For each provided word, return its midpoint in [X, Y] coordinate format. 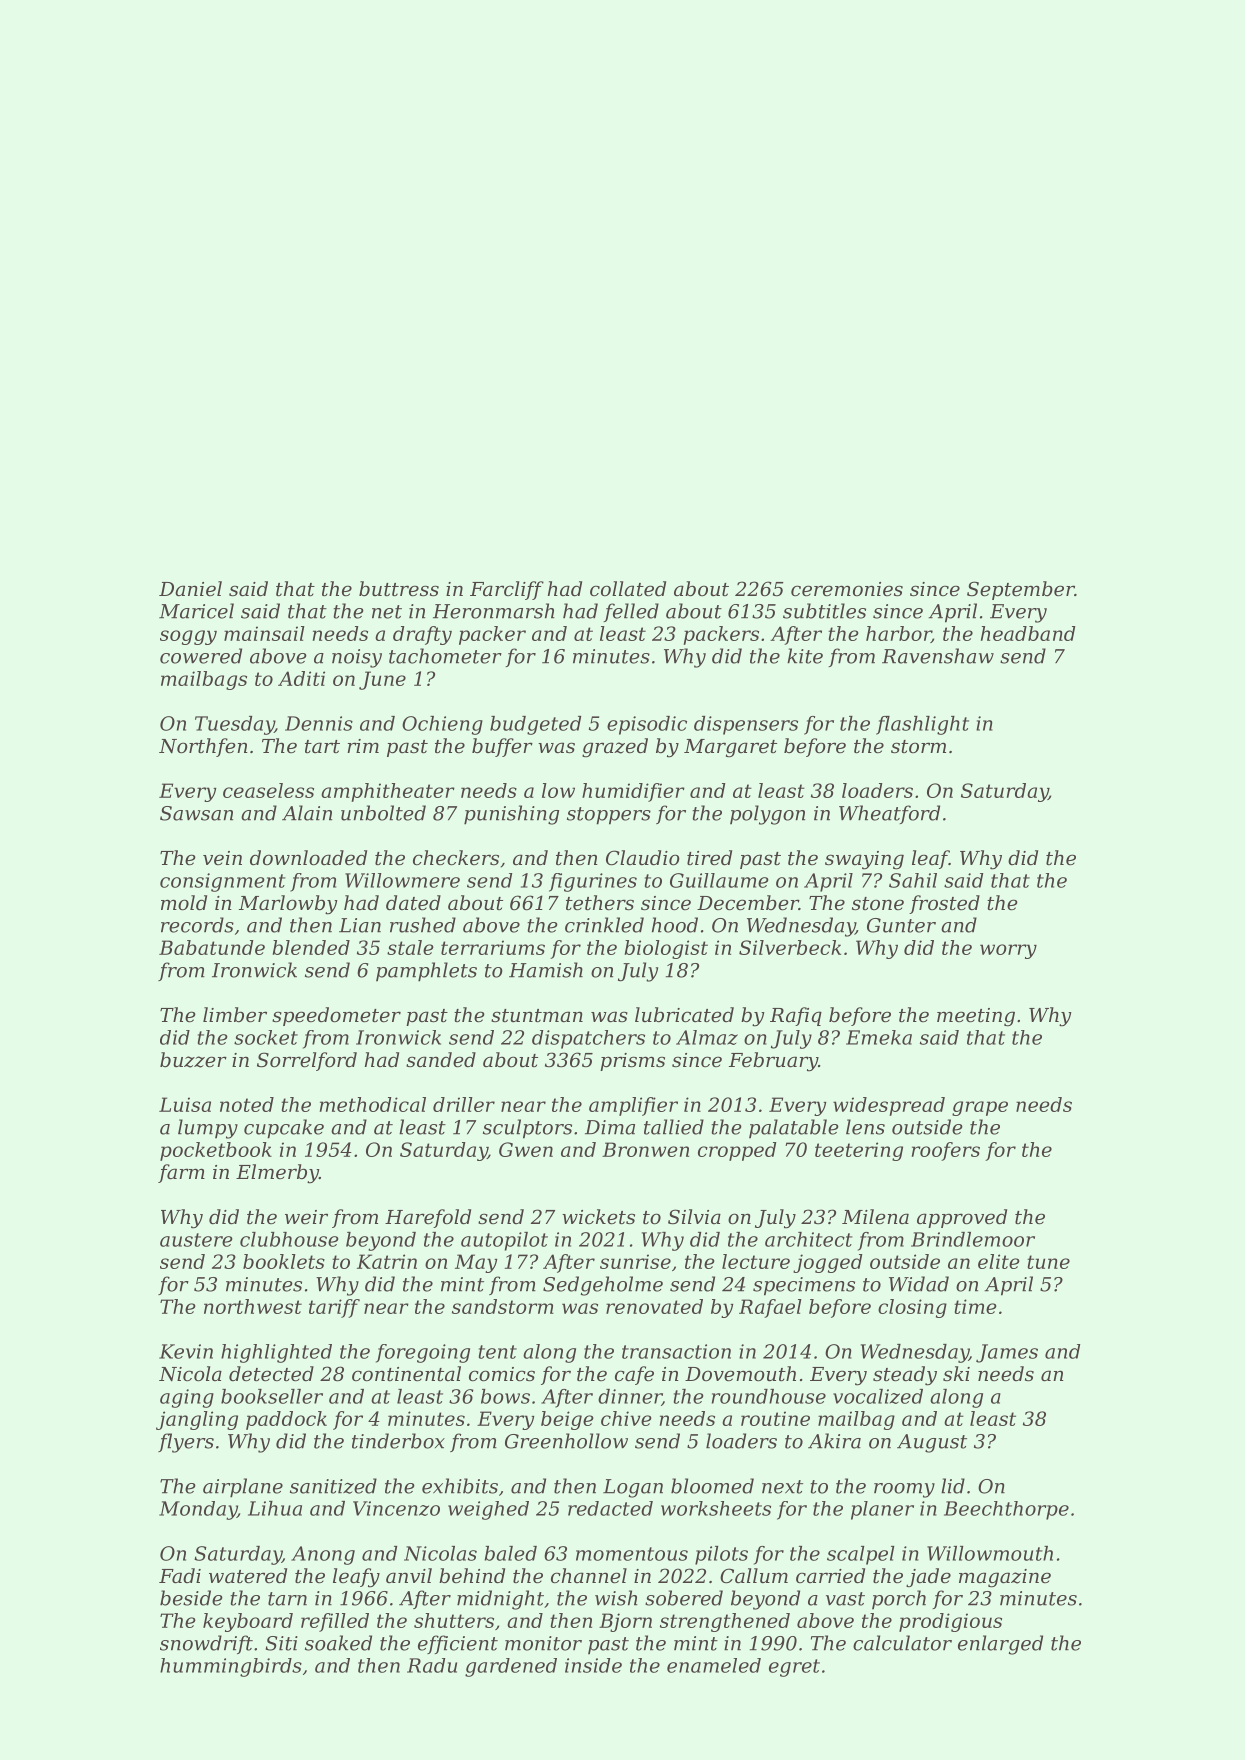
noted [247, 1104]
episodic [647, 725]
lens [865, 1127]
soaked [338, 1643]
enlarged [1000, 1645]
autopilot [504, 1241]
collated [628, 589]
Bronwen [645, 1149]
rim [363, 746]
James [1007, 1353]
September [1021, 590]
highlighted [276, 1353]
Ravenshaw [938, 656]
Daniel [190, 589]
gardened [511, 1667]
